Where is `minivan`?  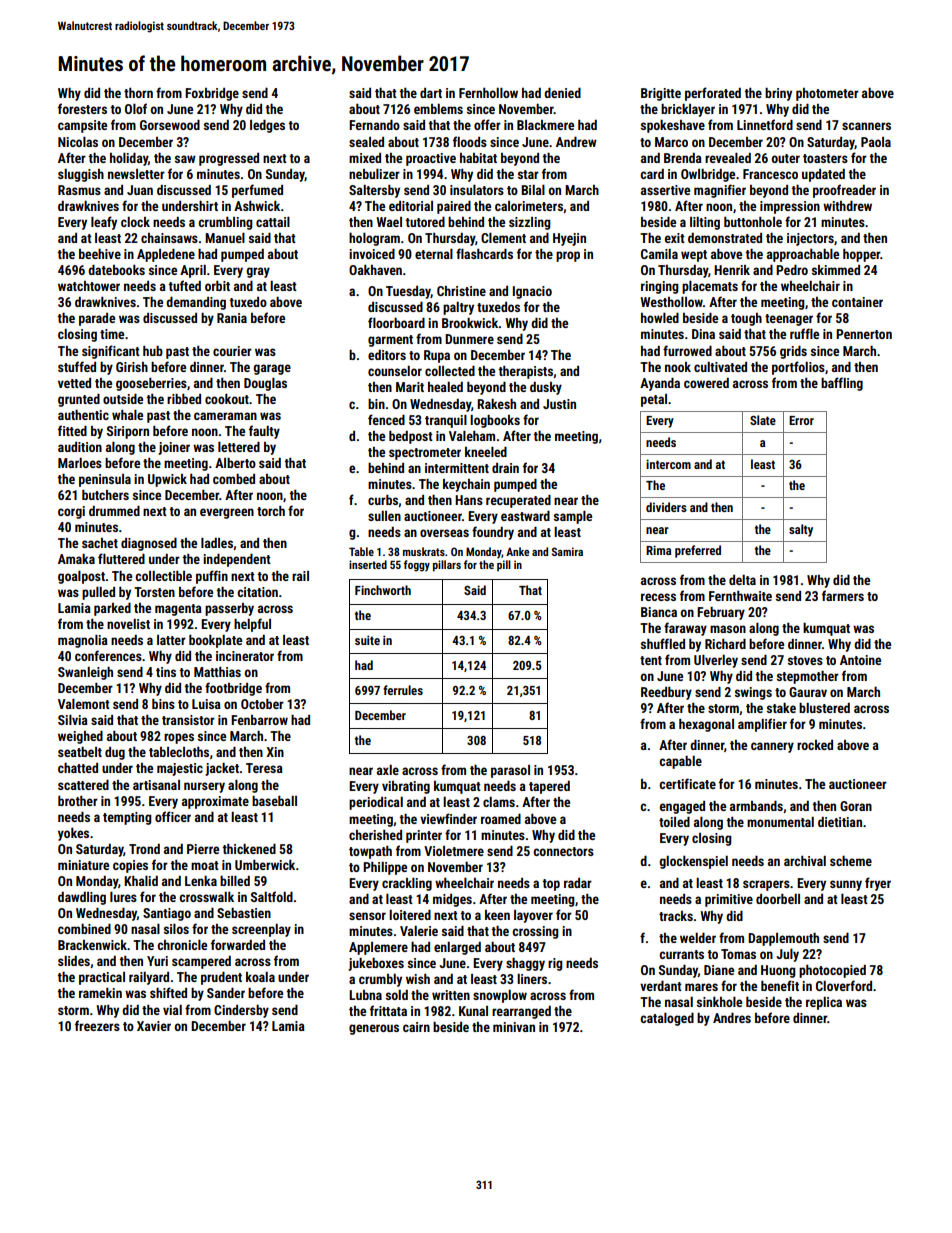
minivan is located at coordinates (514, 1027).
